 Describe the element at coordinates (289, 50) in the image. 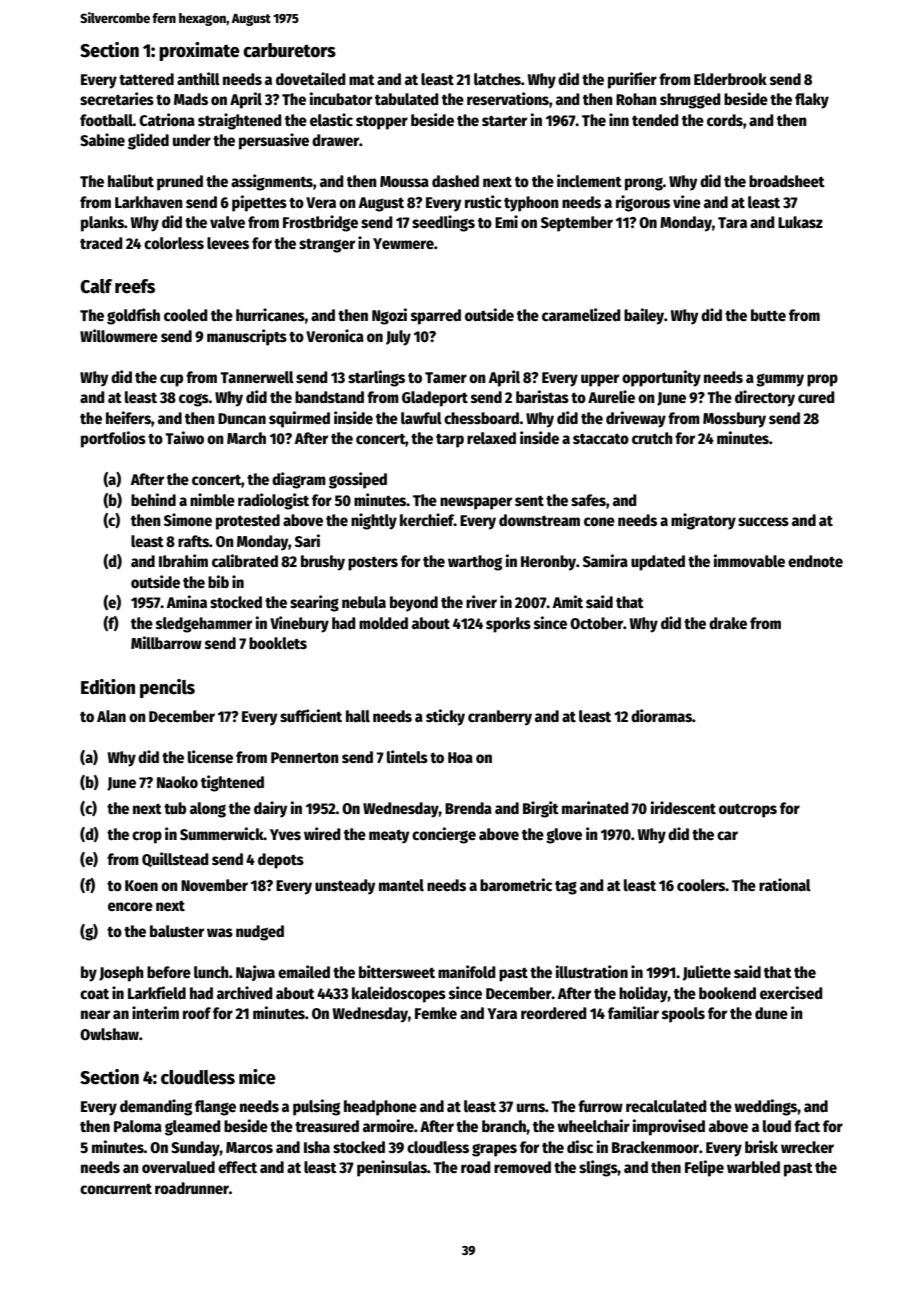

I see `carburetors` at that location.
